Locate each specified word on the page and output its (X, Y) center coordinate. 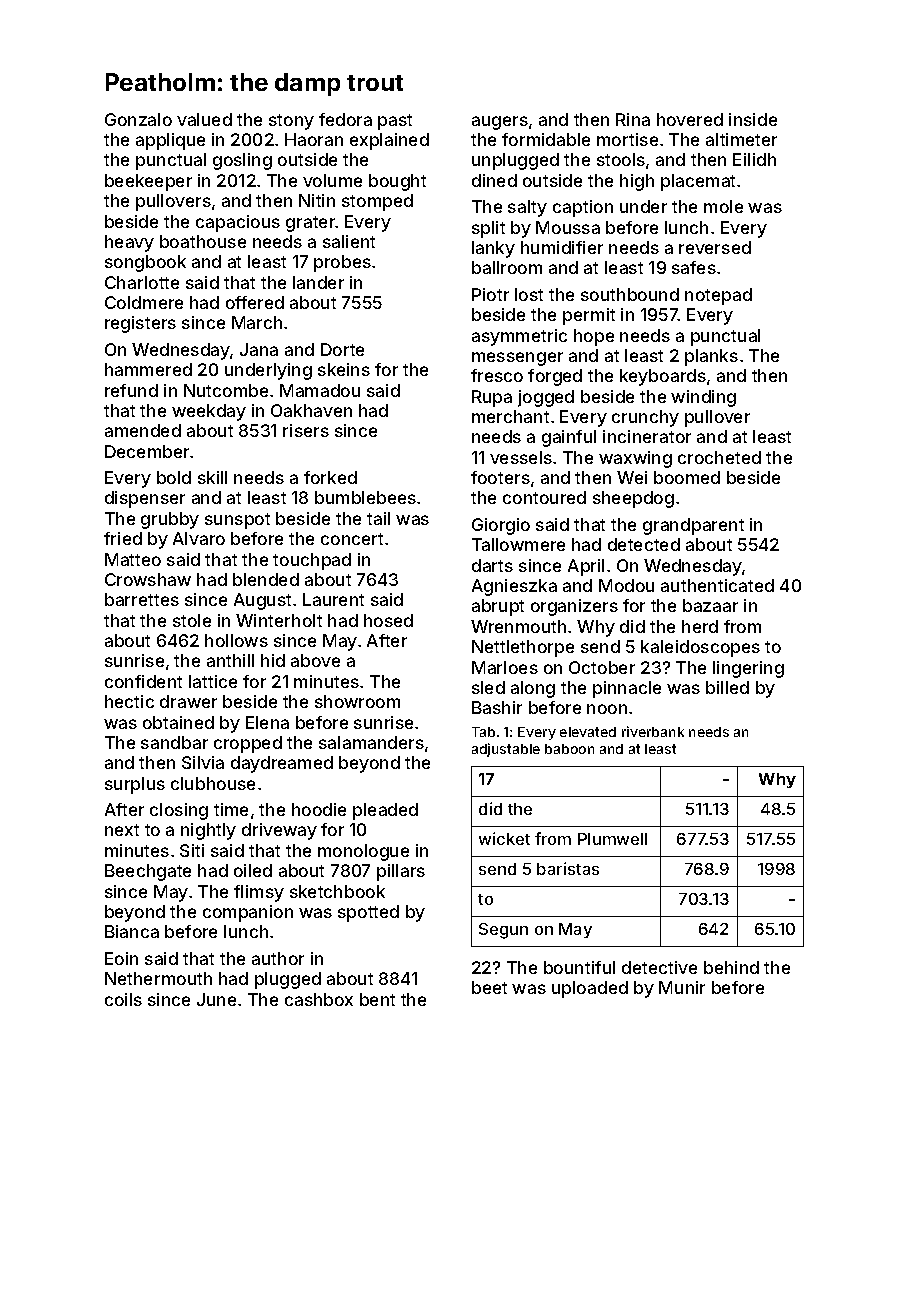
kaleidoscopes (700, 648)
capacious (238, 223)
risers (306, 430)
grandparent (693, 526)
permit (589, 316)
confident (143, 681)
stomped (377, 202)
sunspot (237, 521)
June (216, 999)
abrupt (498, 607)
